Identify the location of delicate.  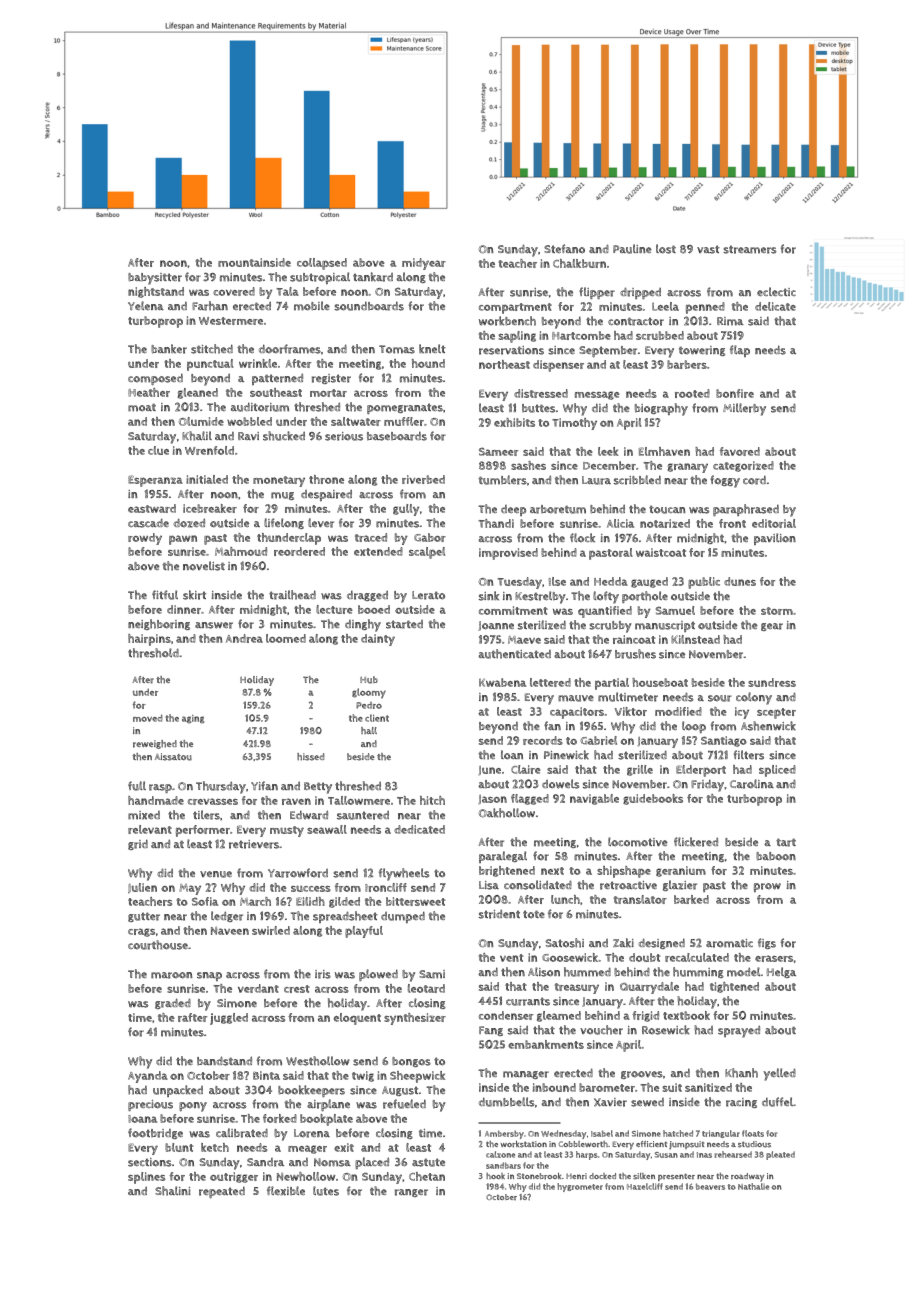
(775, 306).
